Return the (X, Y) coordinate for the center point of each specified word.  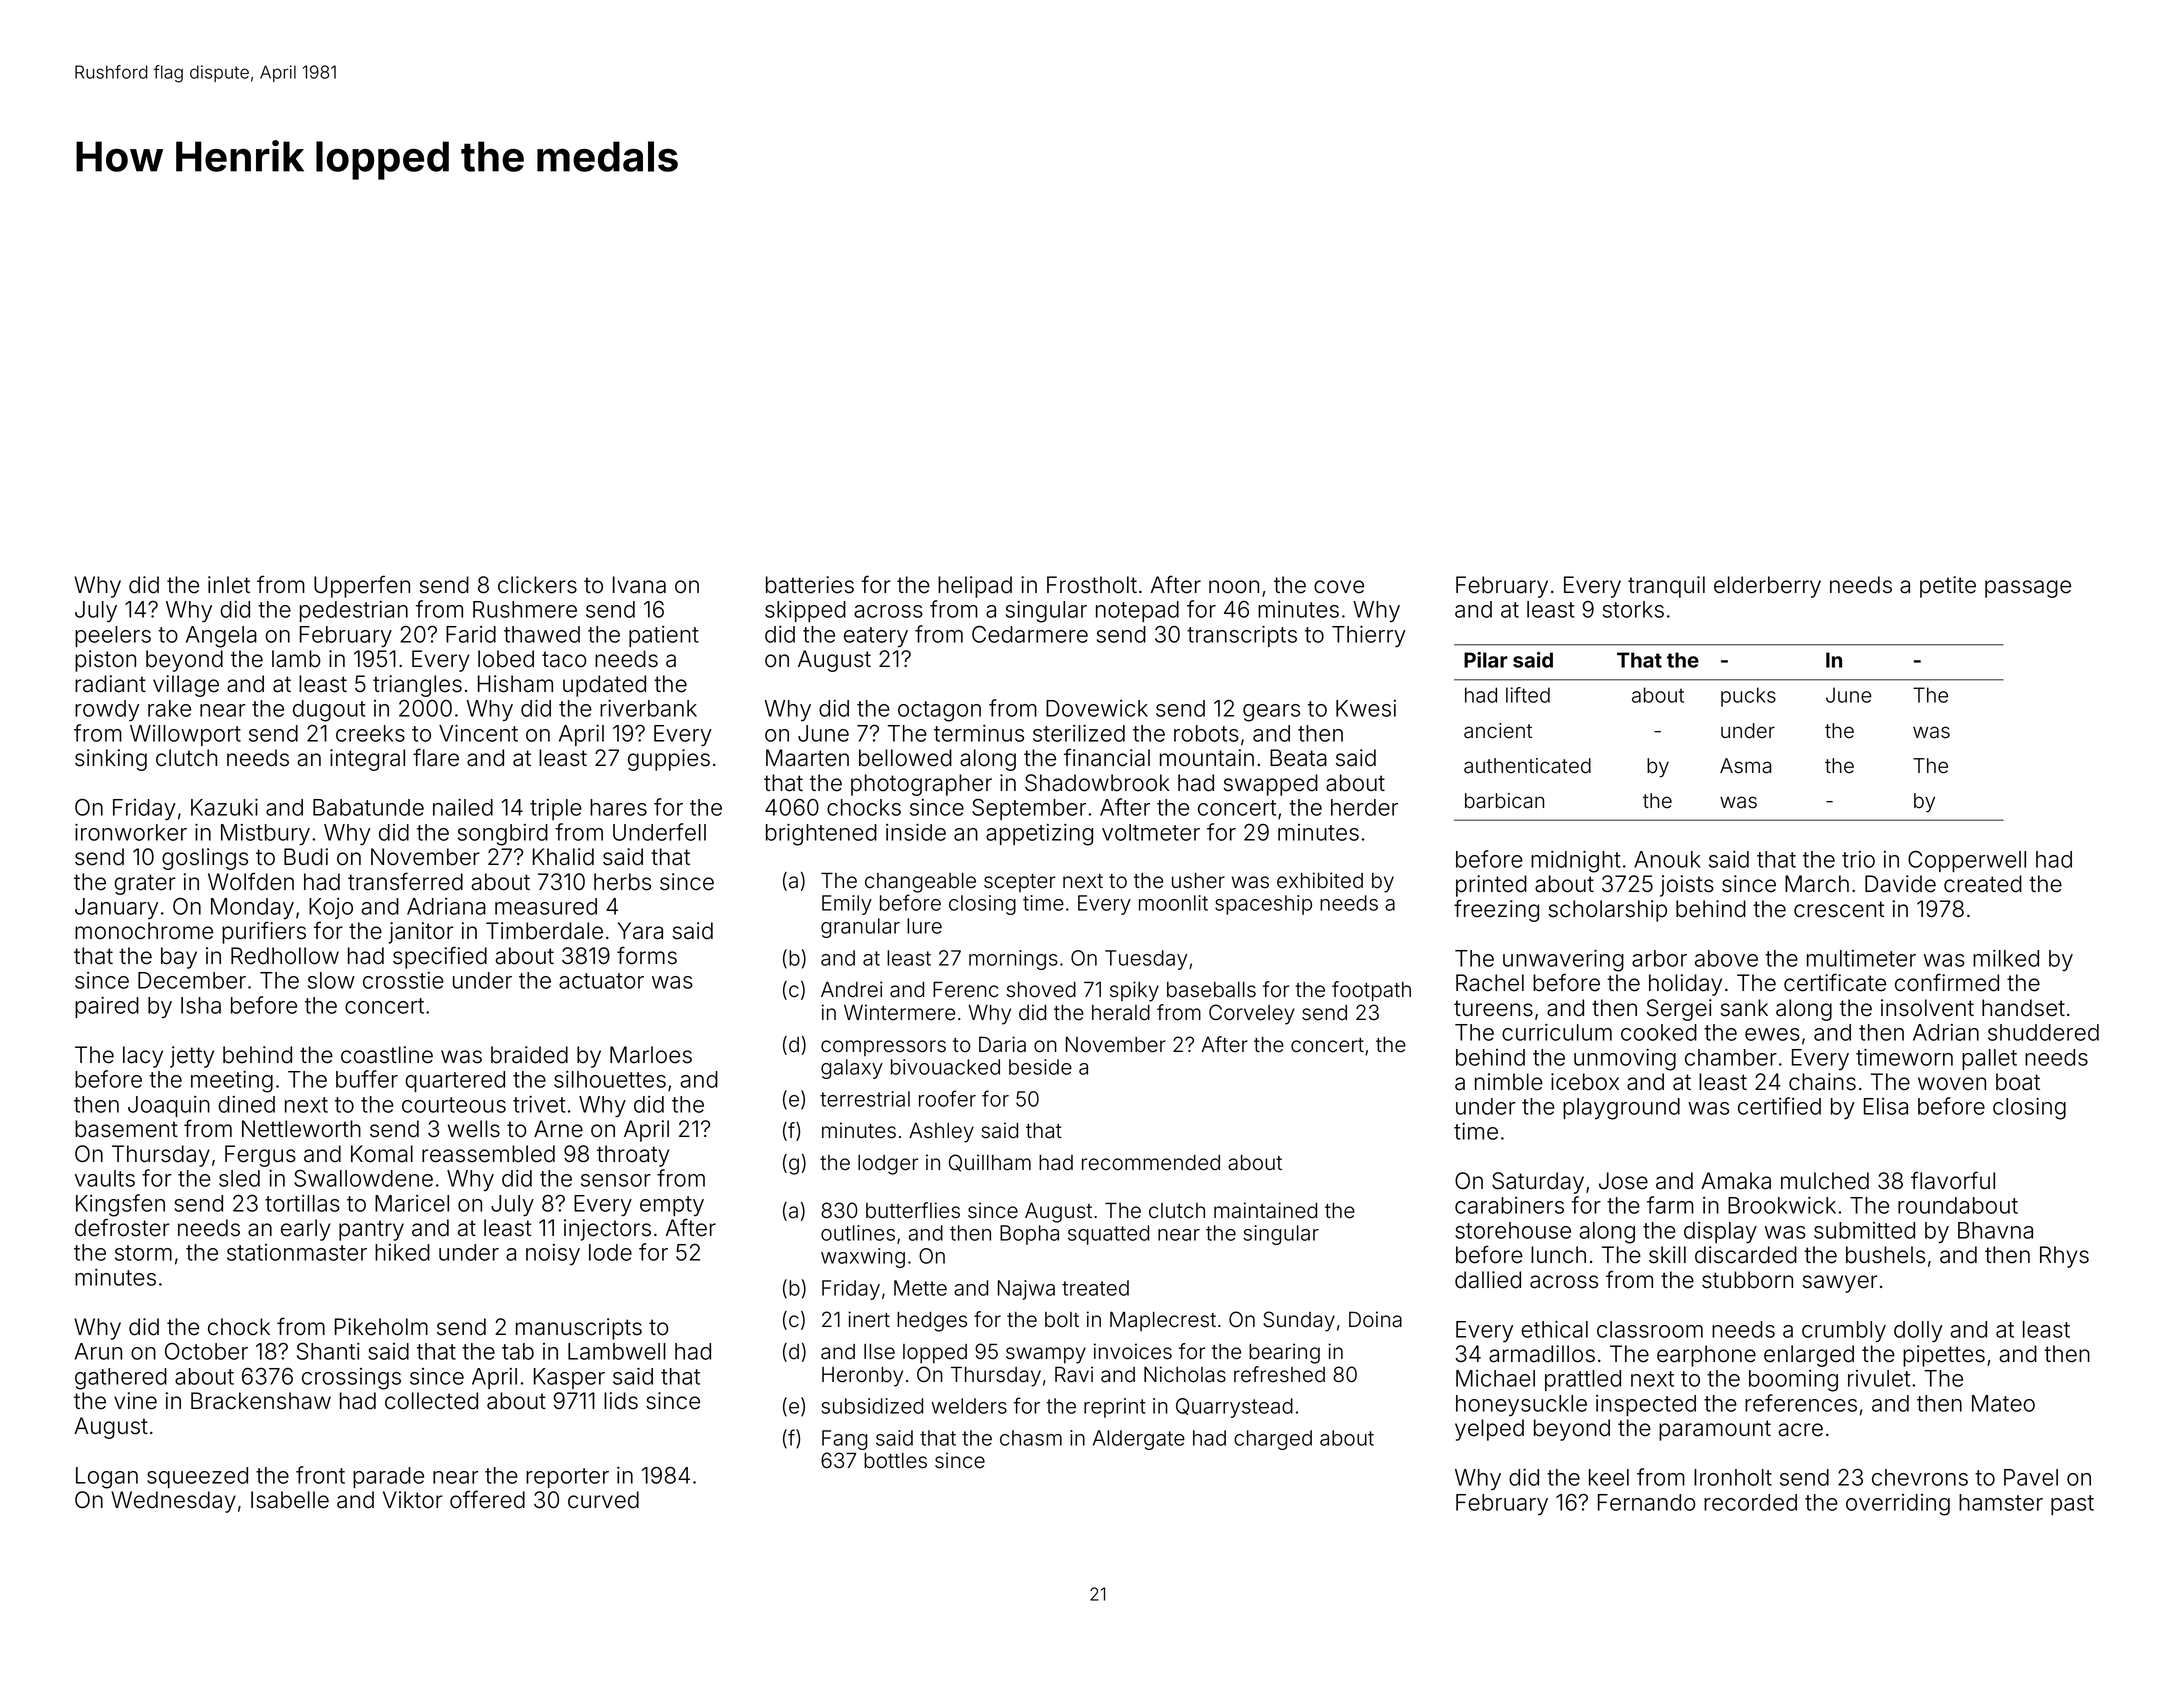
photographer (921, 785)
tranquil (1666, 587)
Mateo (2003, 1403)
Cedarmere (1030, 634)
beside (1040, 1067)
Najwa (1026, 1290)
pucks (1748, 697)
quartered (455, 1081)
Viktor (413, 1500)
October (206, 1351)
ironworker (131, 832)
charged (1273, 1440)
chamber (1731, 1057)
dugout (329, 711)
